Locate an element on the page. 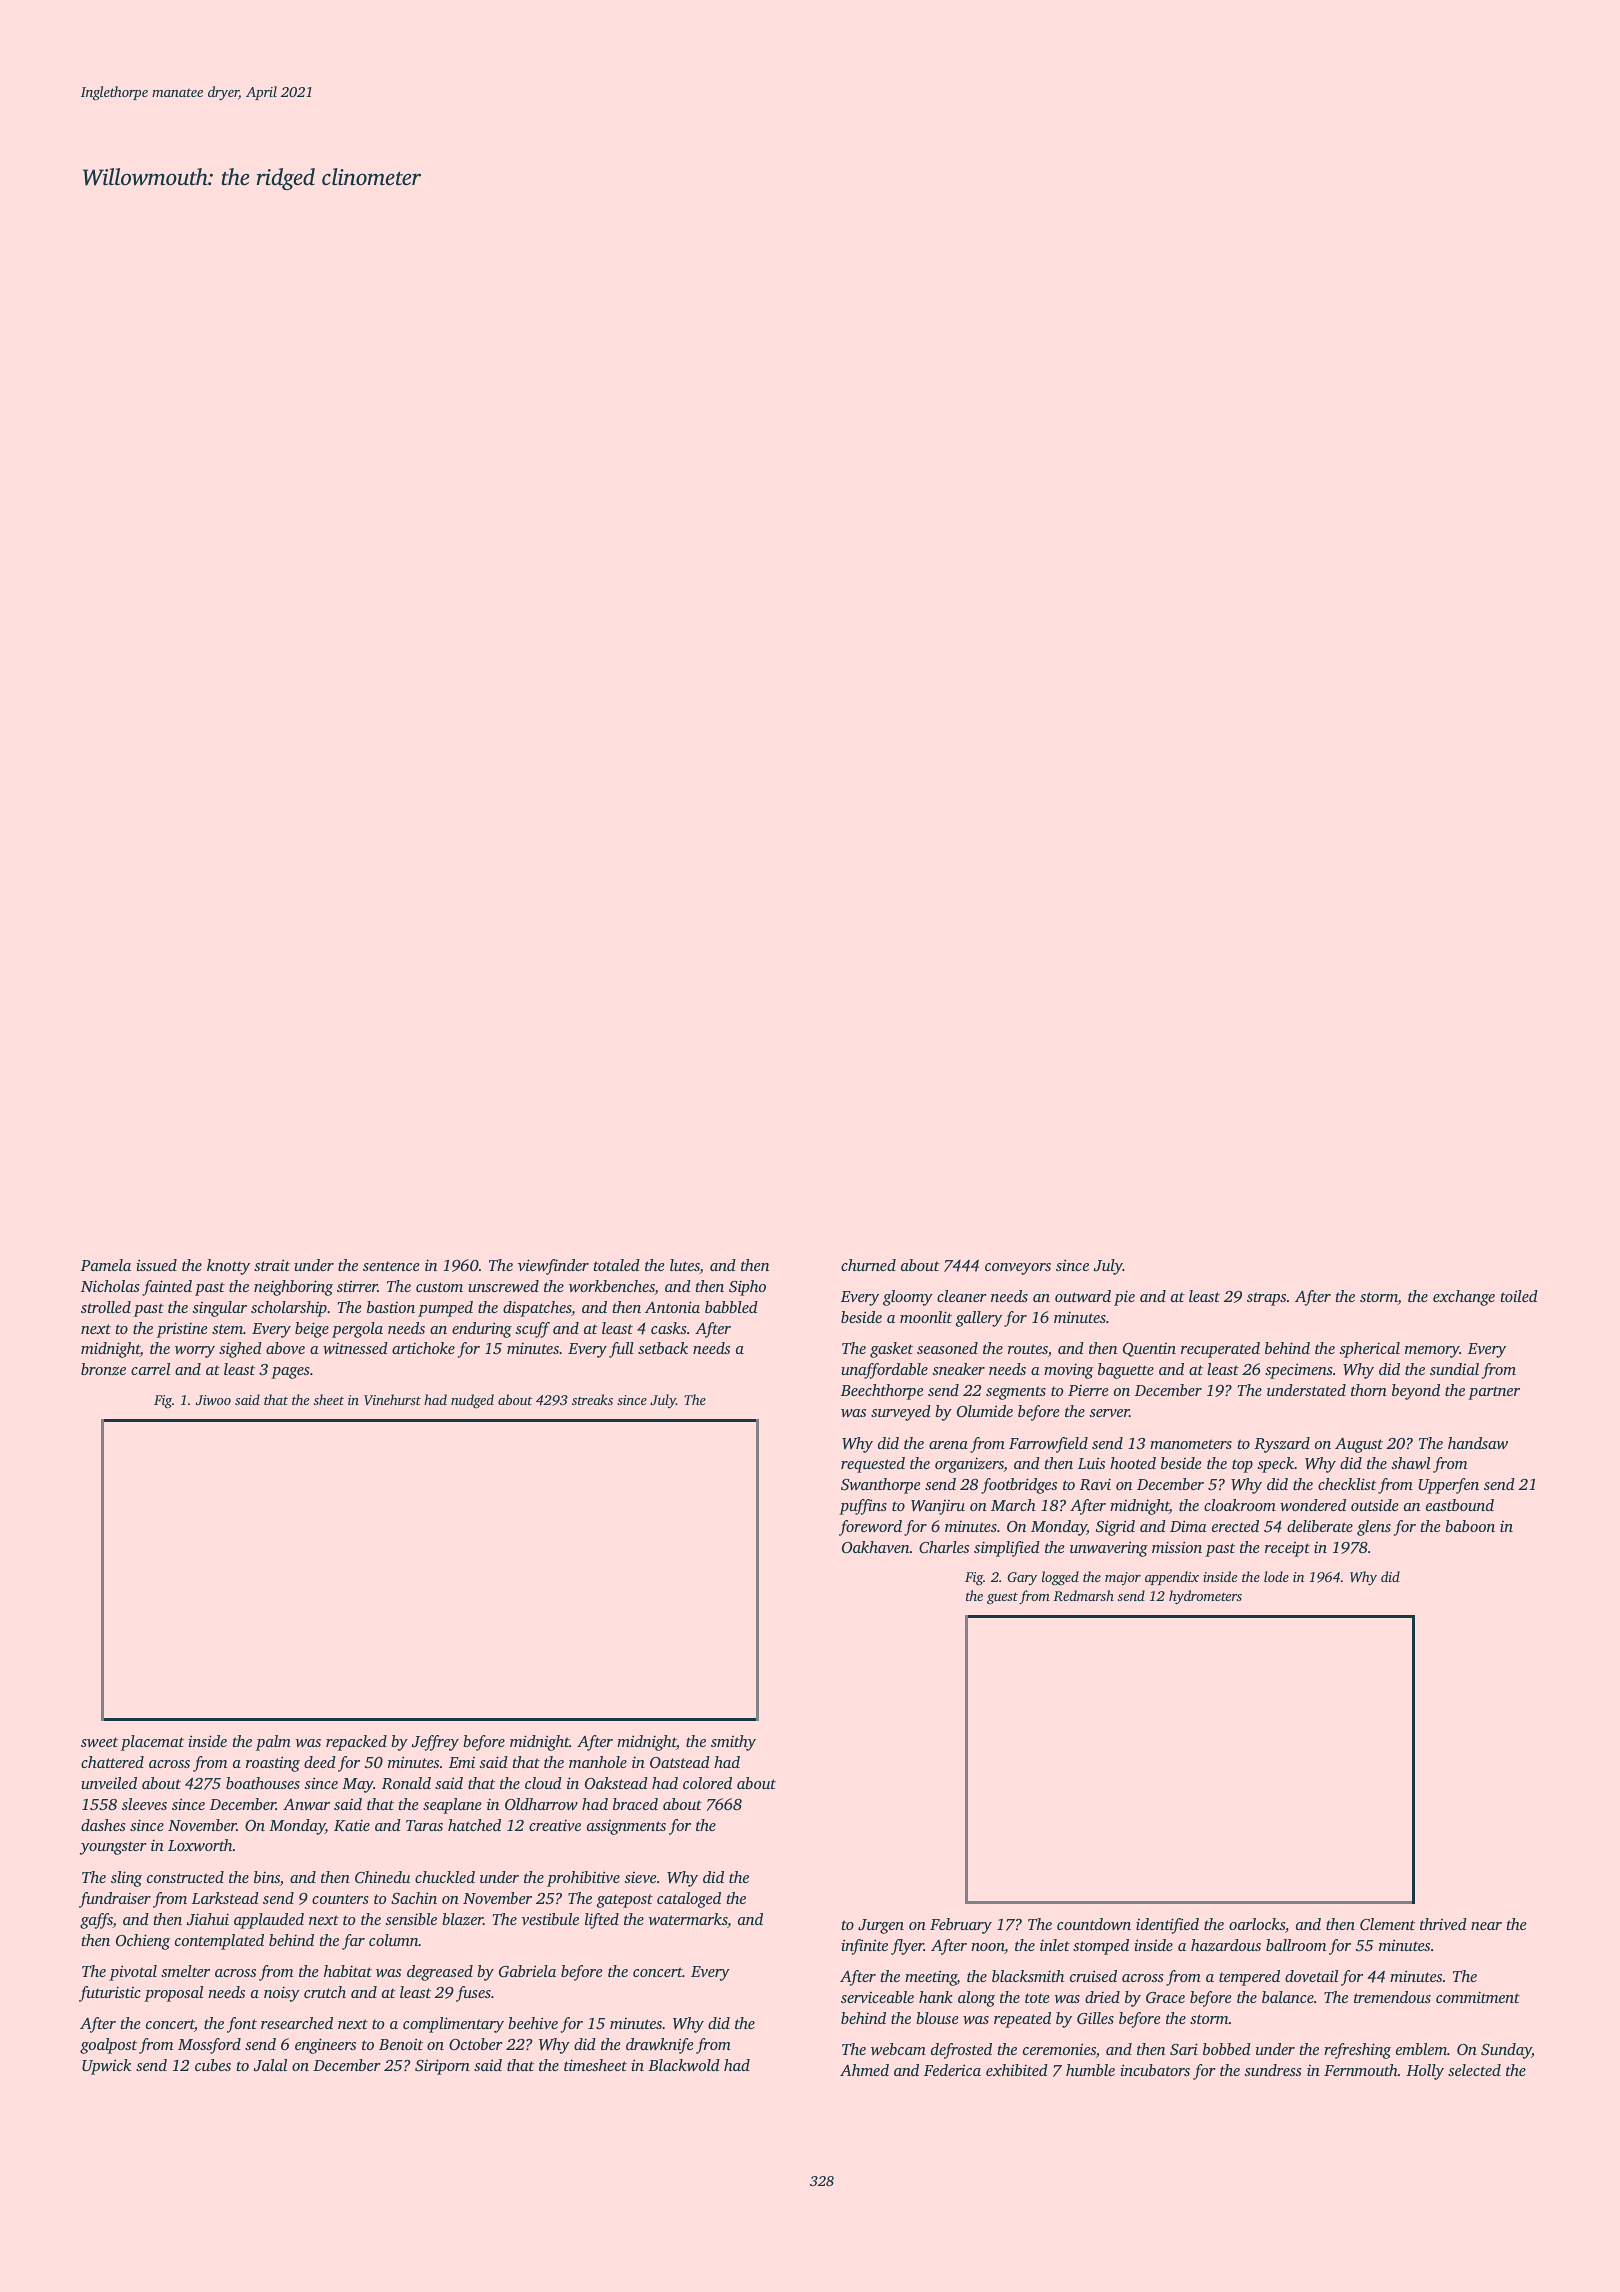 The width and height of the image is (1620, 2292). surveyed is located at coordinates (901, 1413).
